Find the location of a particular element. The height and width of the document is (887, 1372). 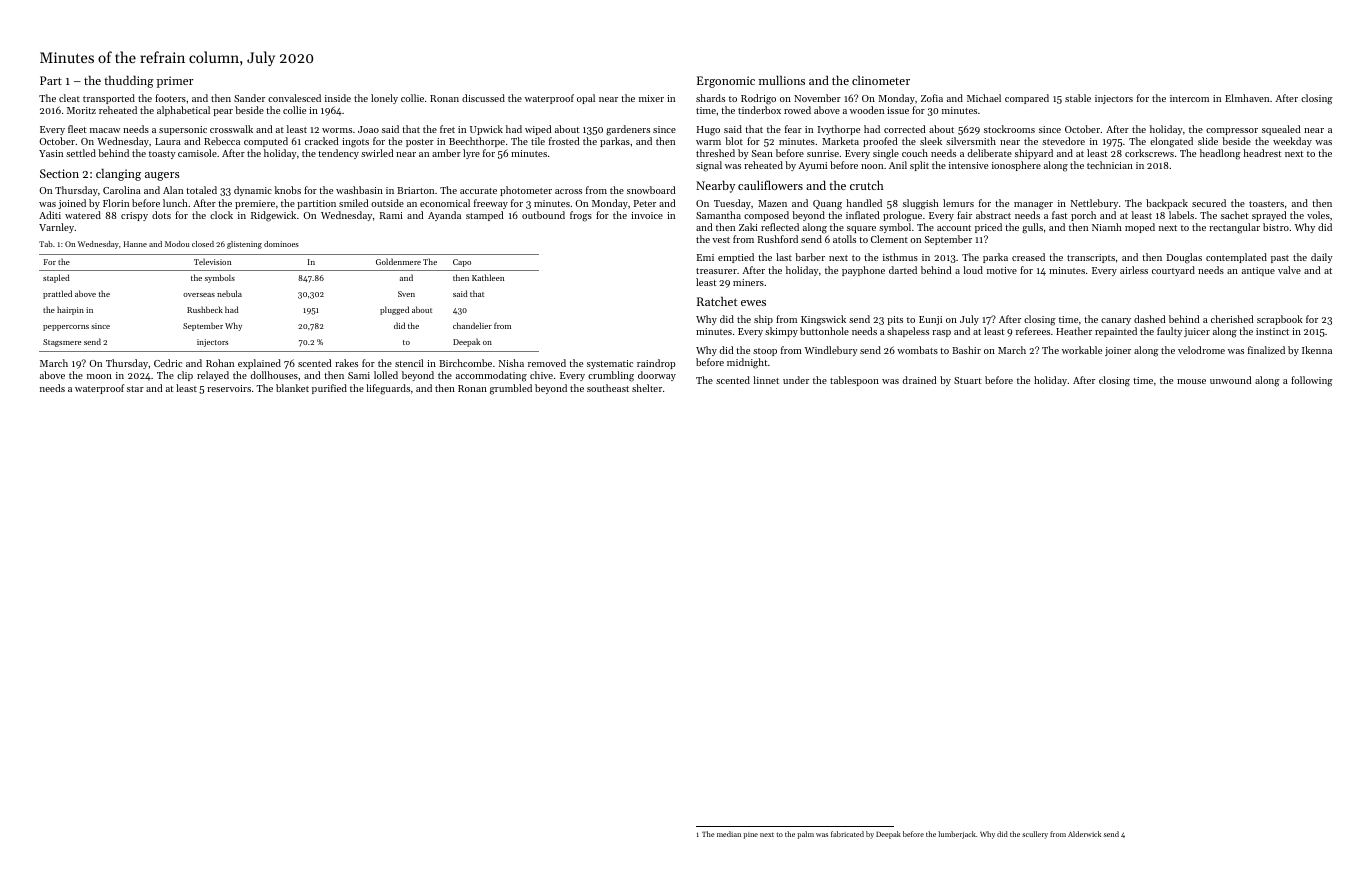

Moritz is located at coordinates (81, 110).
